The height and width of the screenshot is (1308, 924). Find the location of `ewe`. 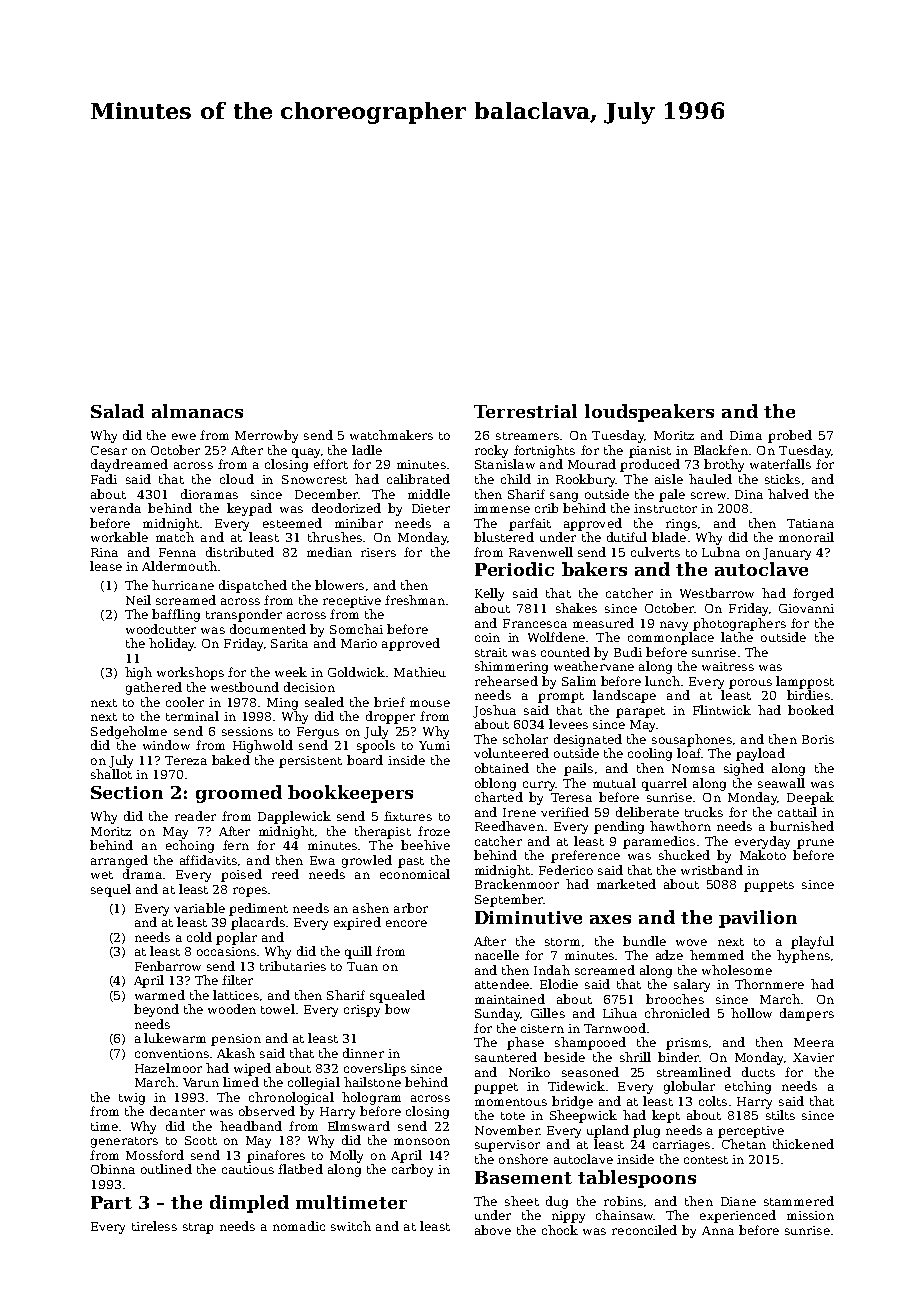

ewe is located at coordinates (184, 436).
